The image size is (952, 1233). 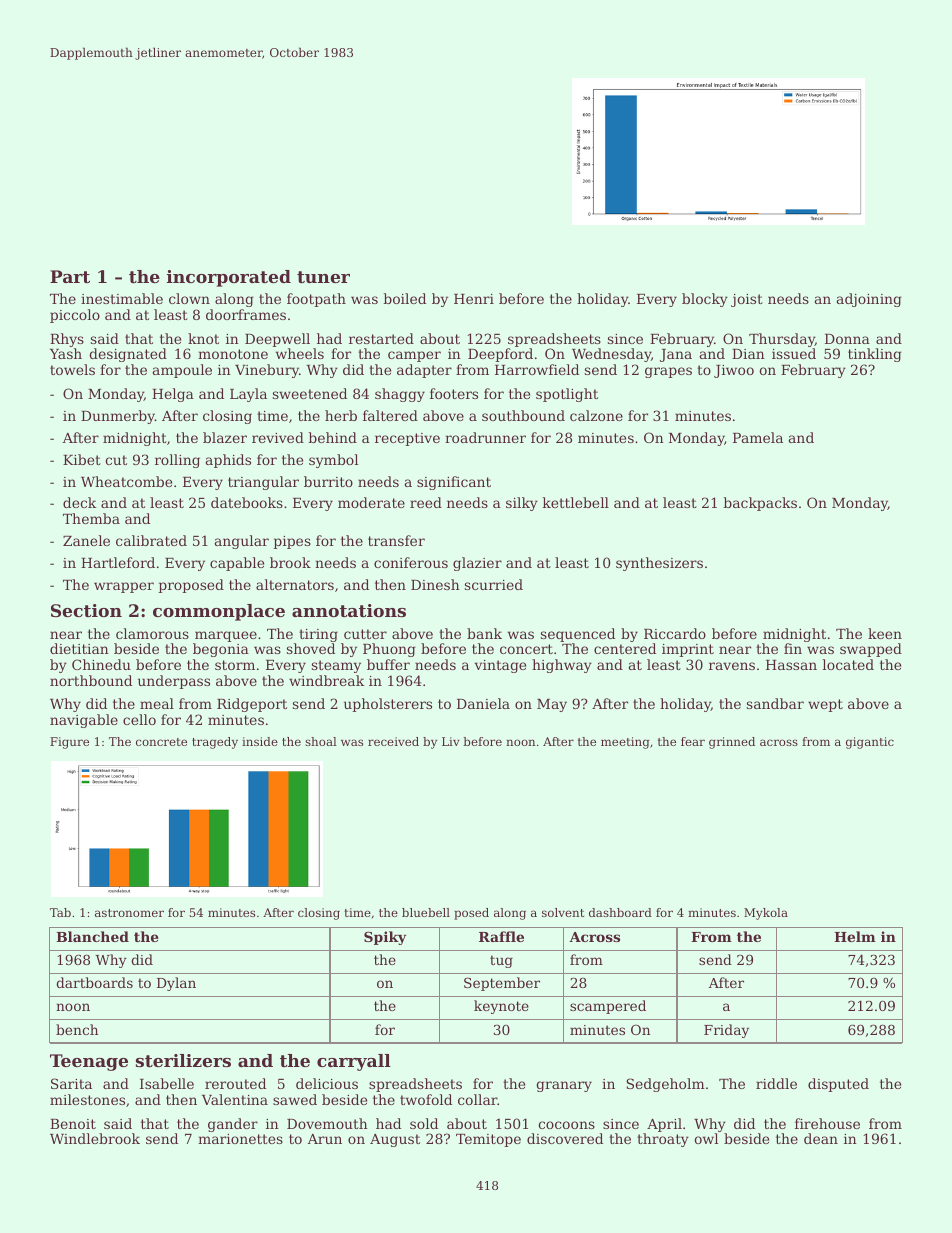 What do you see at coordinates (128, 355) in the screenshot?
I see `designated` at bounding box center [128, 355].
